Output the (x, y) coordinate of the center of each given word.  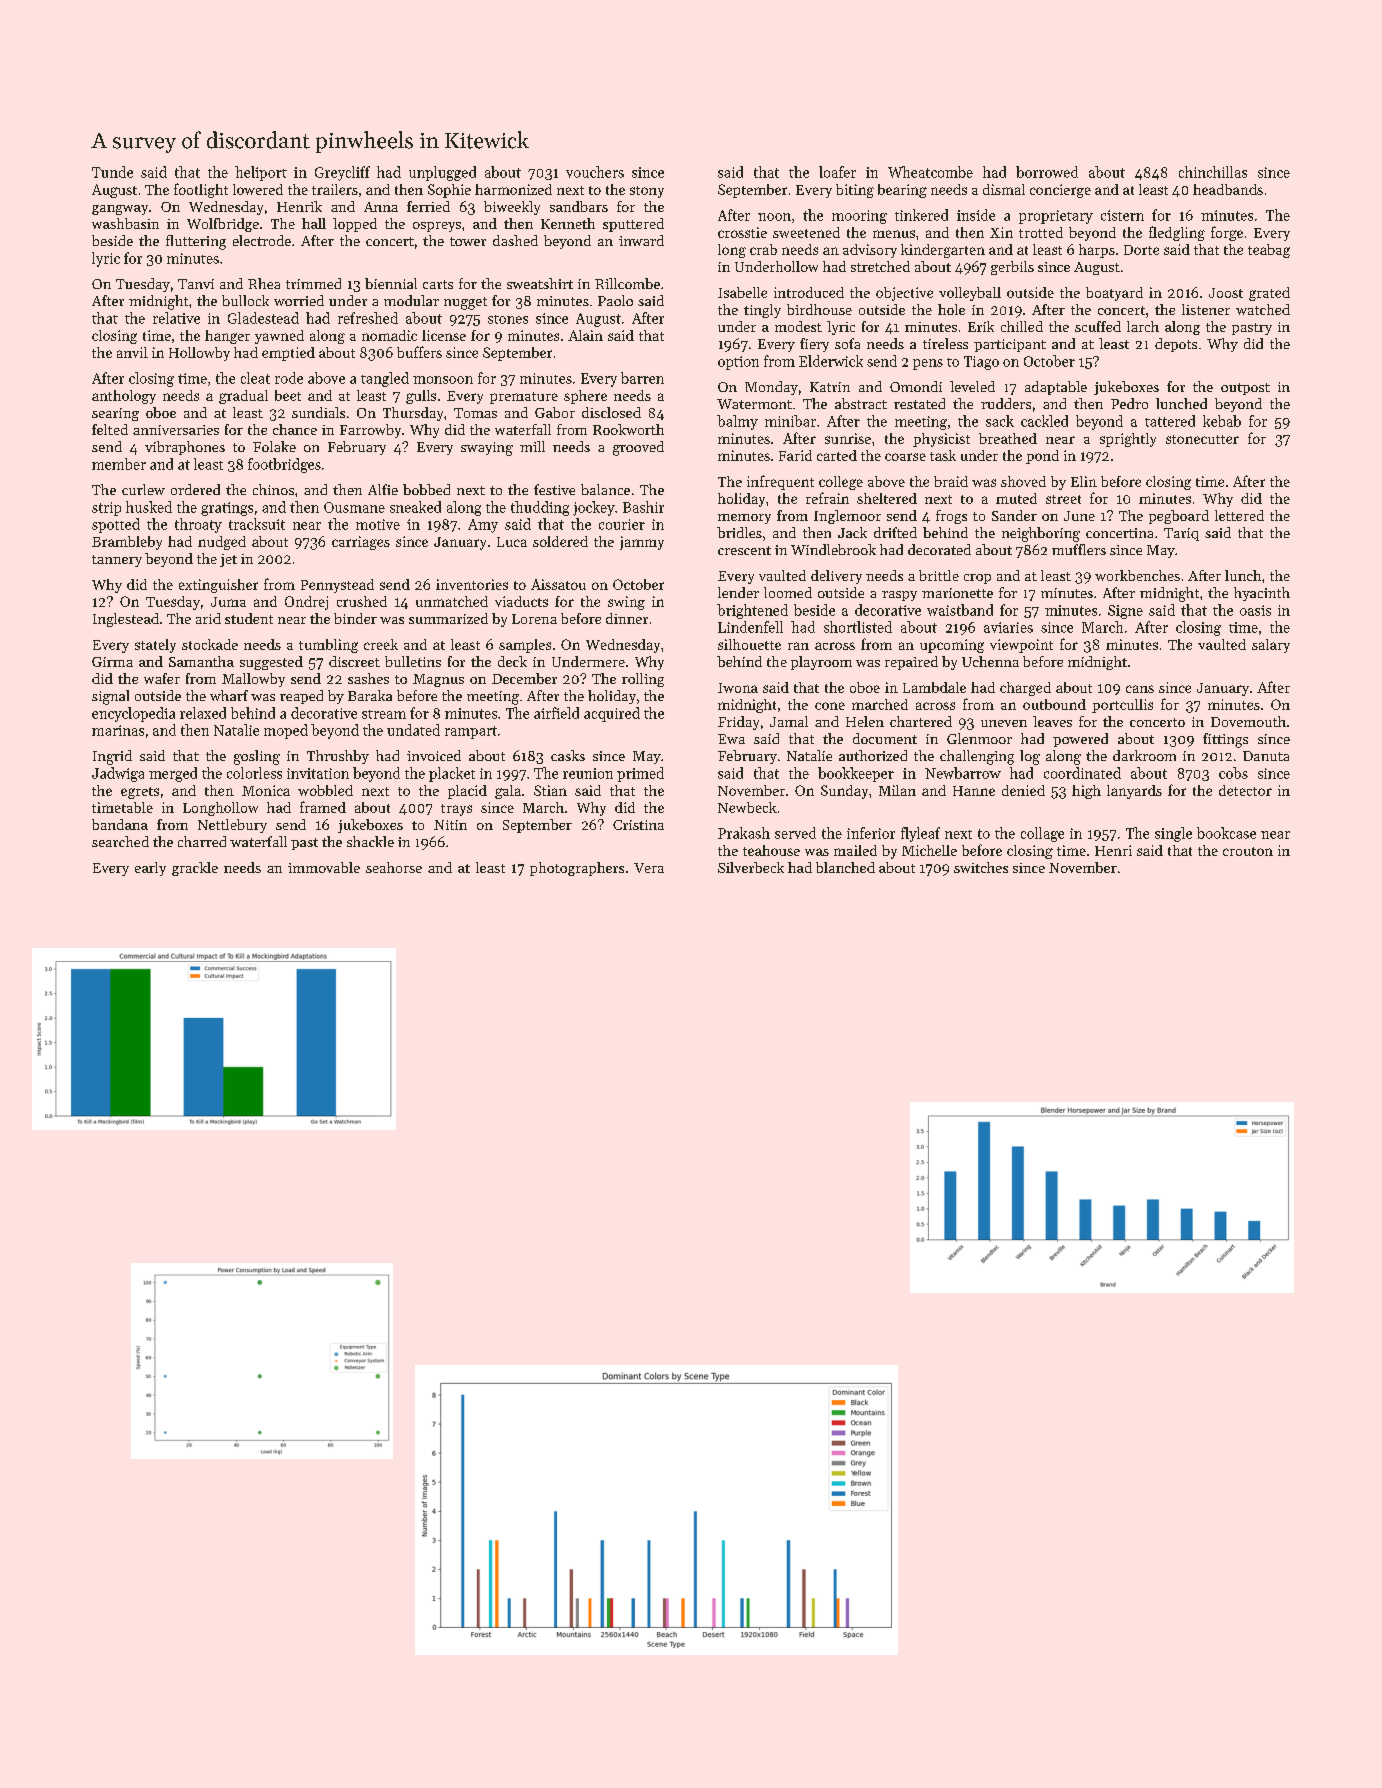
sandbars (579, 206)
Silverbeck (751, 867)
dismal (1004, 189)
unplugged (442, 173)
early (150, 869)
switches (981, 867)
